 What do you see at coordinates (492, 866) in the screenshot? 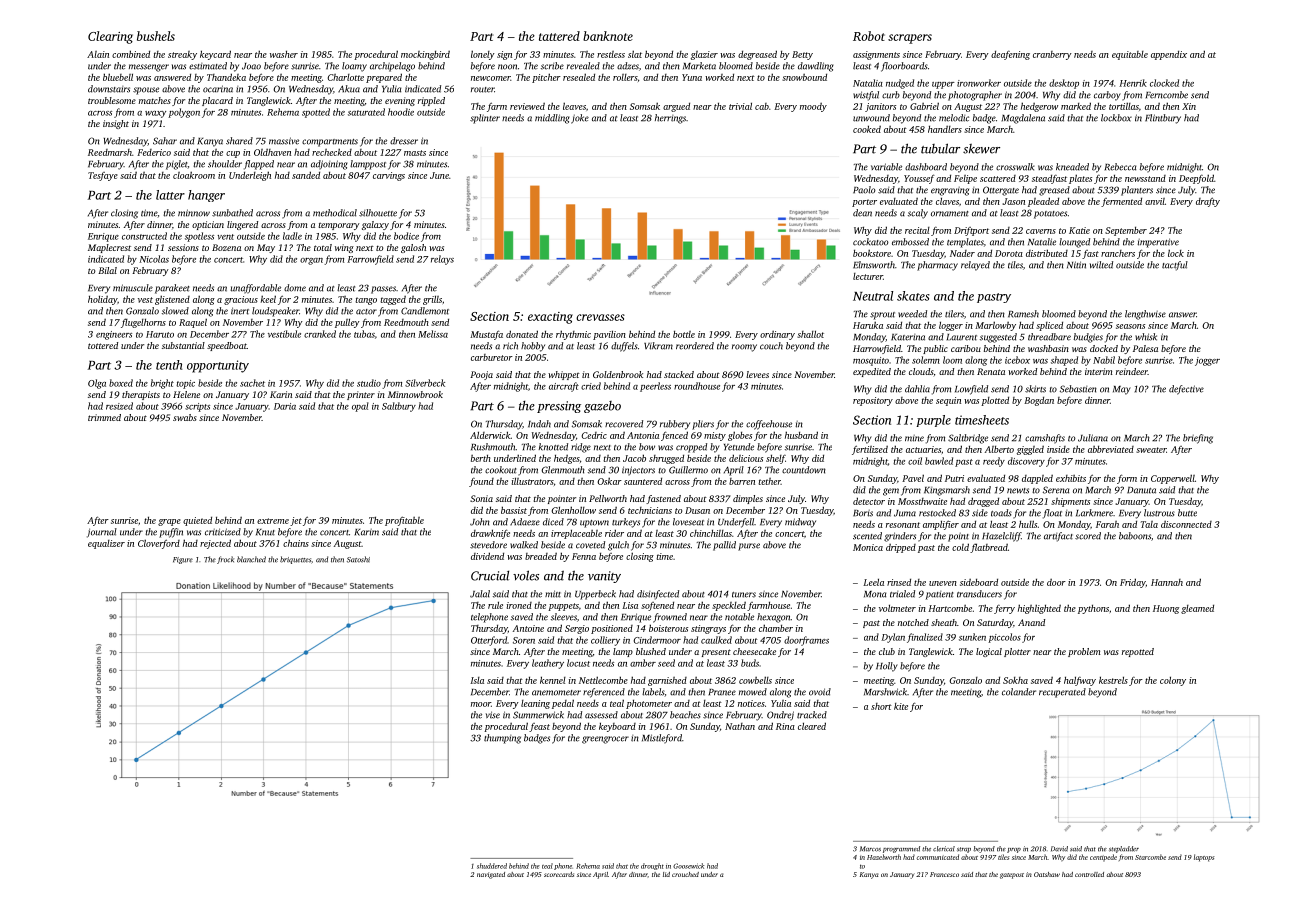
I see `shuddered` at bounding box center [492, 866].
